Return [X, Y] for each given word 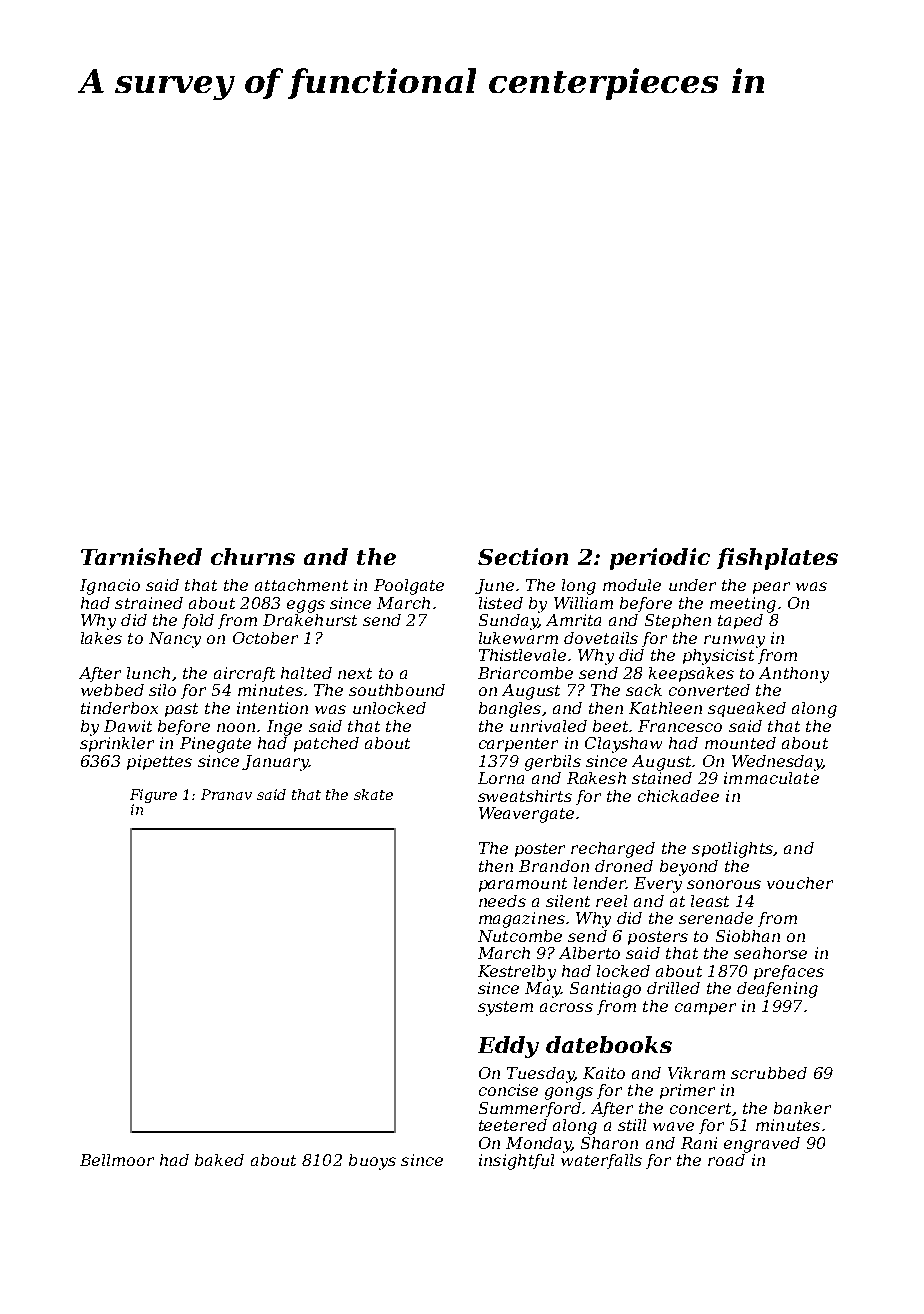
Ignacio [110, 587]
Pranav [226, 794]
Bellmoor [117, 1160]
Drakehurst [310, 620]
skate [373, 794]
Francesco [680, 726]
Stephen [678, 621]
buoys [372, 1162]
